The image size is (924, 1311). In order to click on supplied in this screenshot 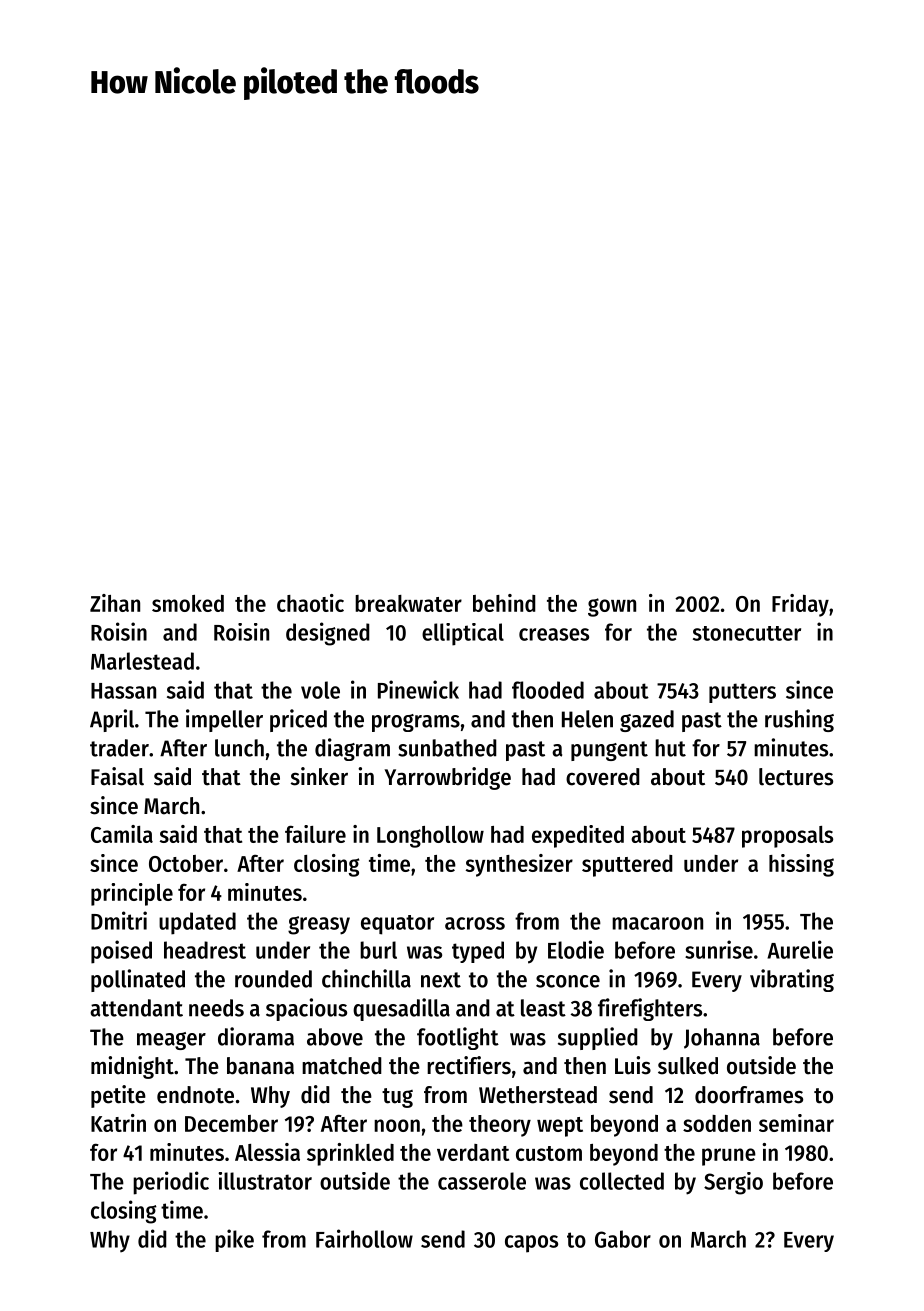, I will do `click(598, 1038)`.
